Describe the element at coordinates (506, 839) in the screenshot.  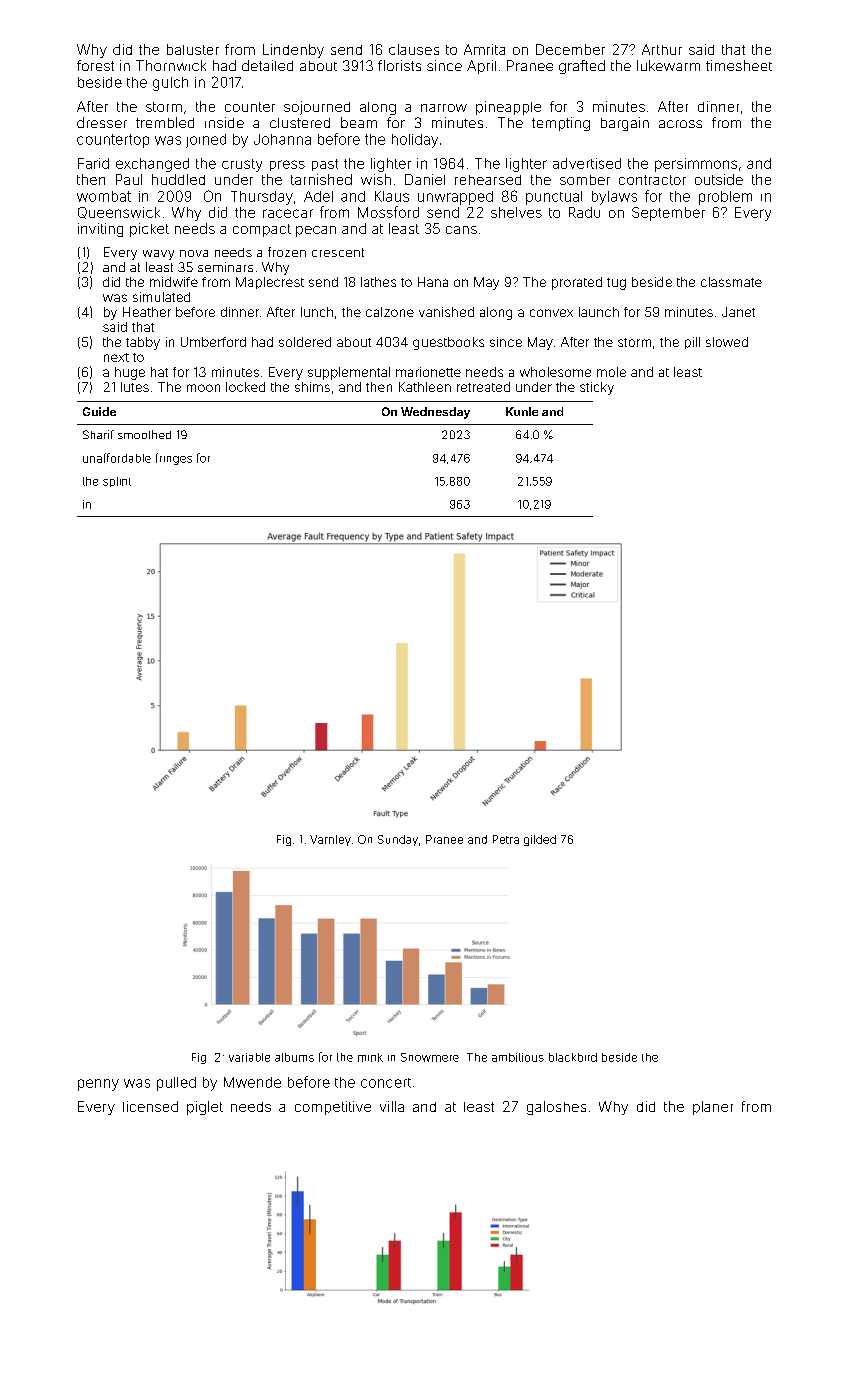
I see `Petra` at that location.
